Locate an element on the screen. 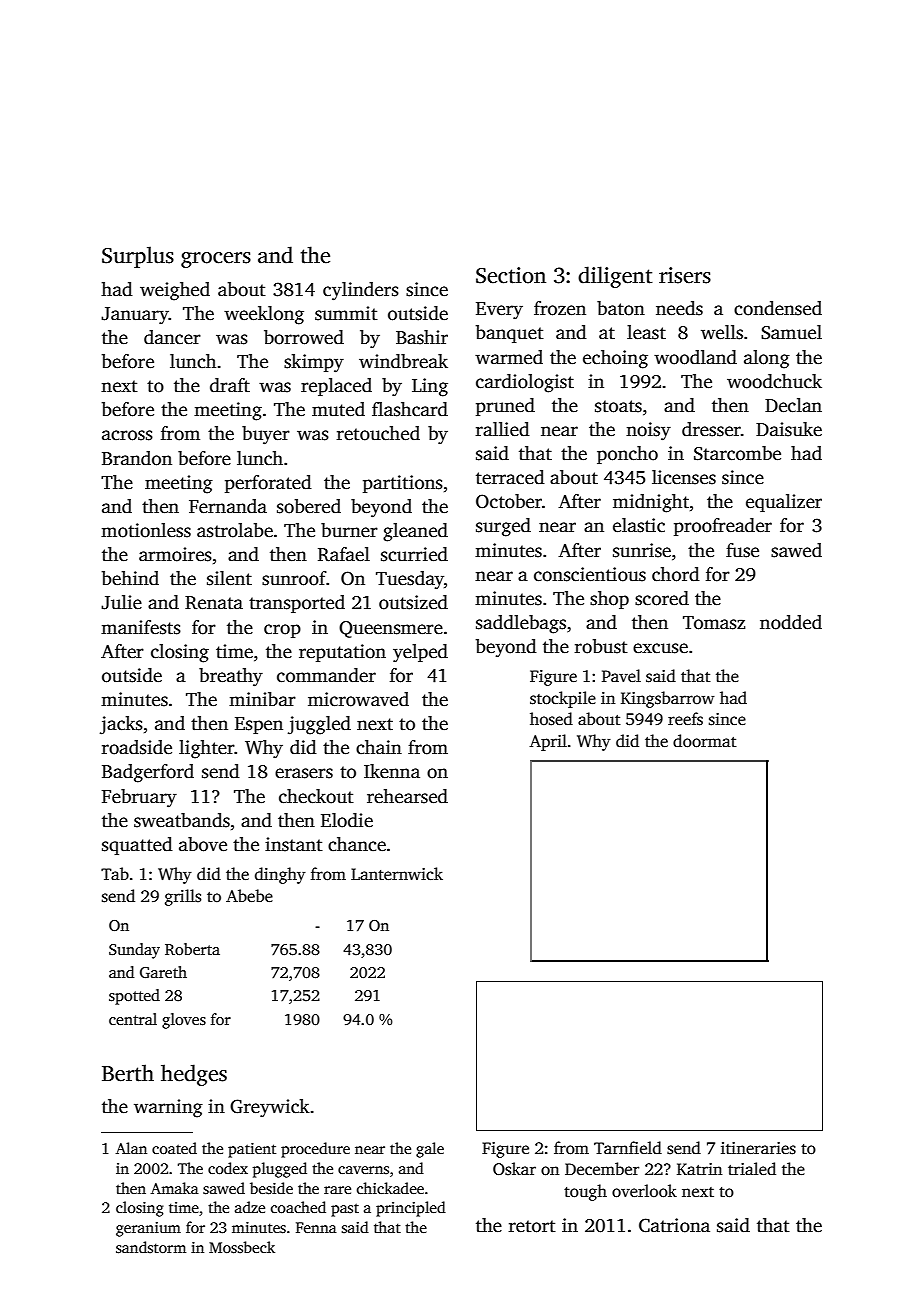 Image resolution: width=924 pixels, height=1314 pixels. January is located at coordinates (135, 315).
